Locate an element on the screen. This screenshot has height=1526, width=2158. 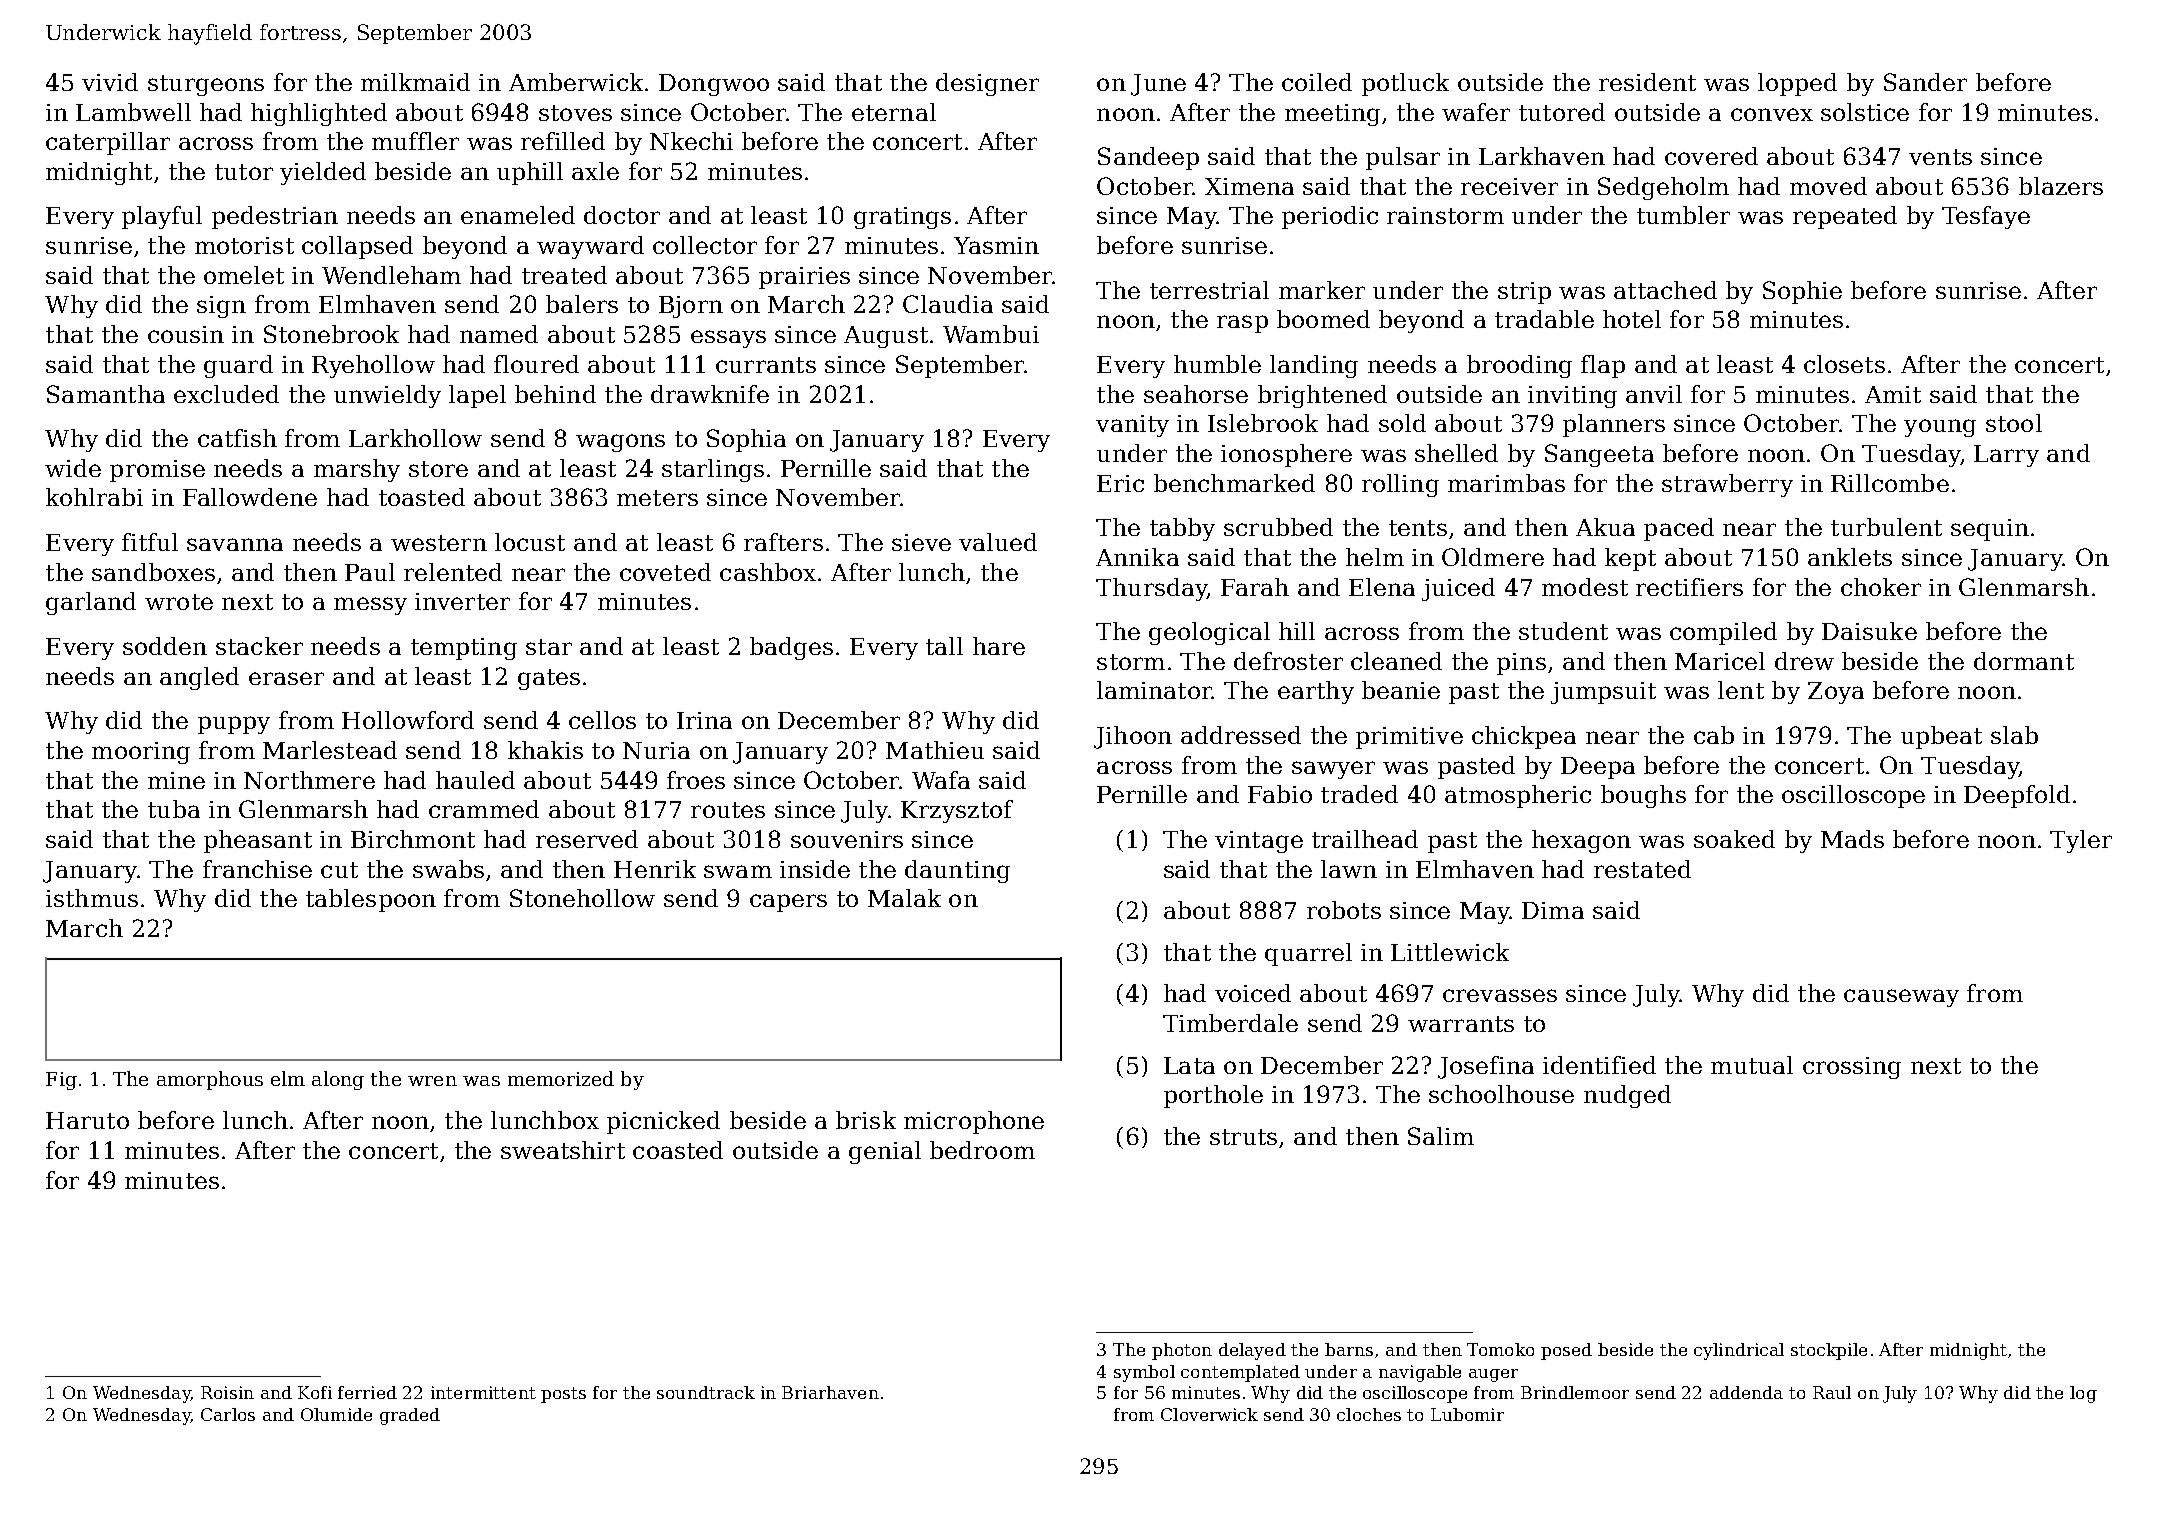
sieve is located at coordinates (921, 542).
